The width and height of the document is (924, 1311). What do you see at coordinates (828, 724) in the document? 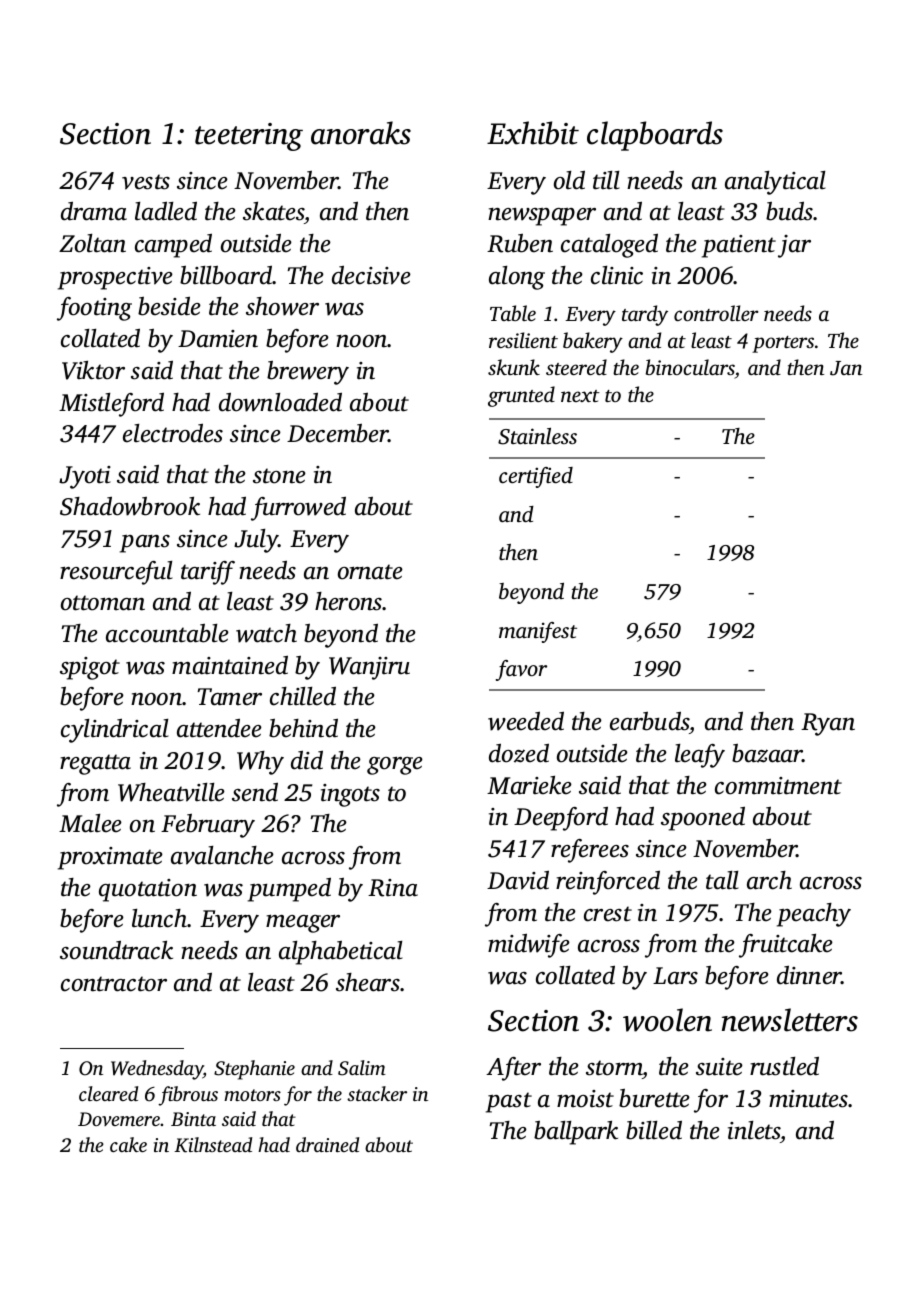
I see `Ryan` at bounding box center [828, 724].
